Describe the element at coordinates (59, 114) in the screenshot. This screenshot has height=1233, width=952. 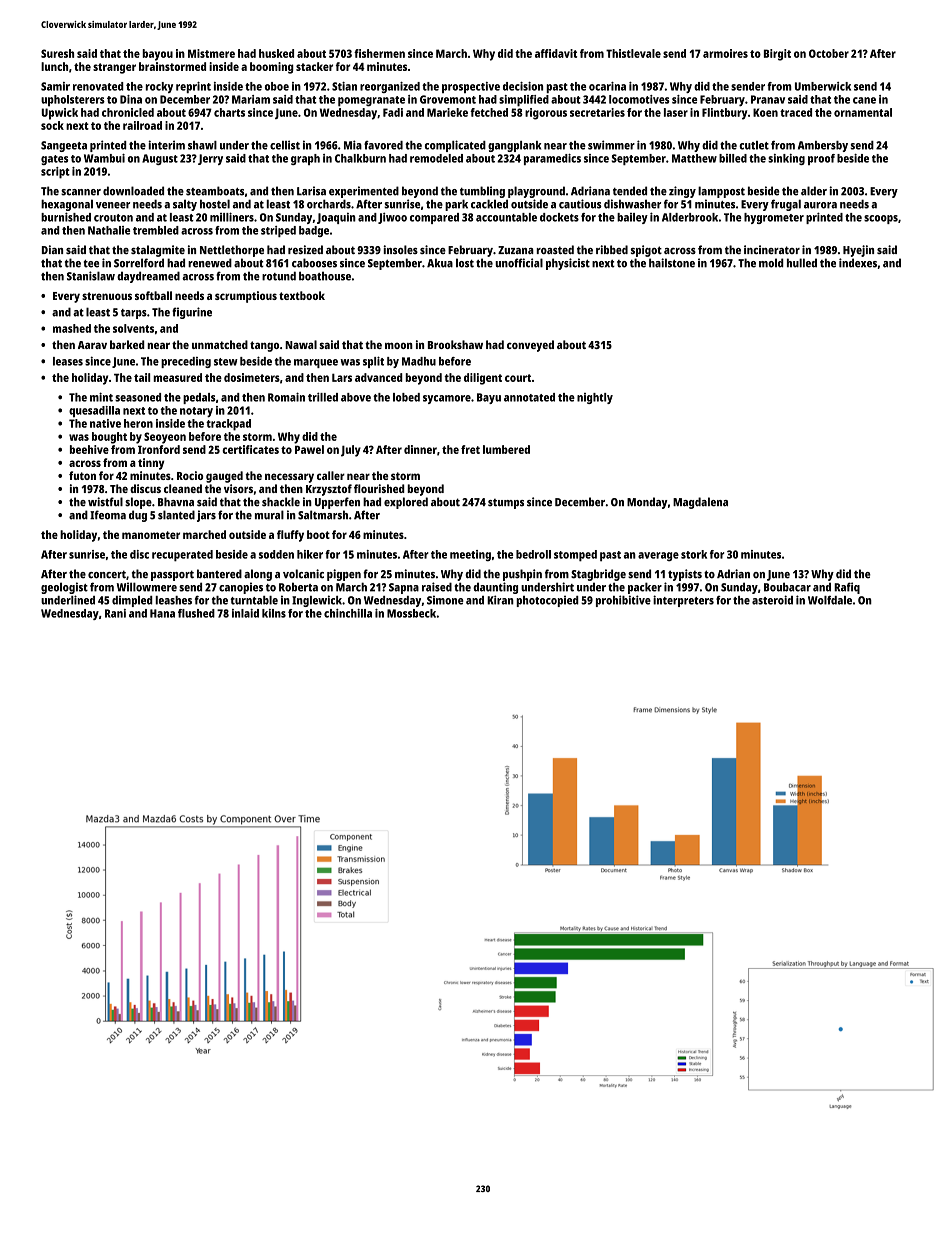
I see `Upwick` at that location.
